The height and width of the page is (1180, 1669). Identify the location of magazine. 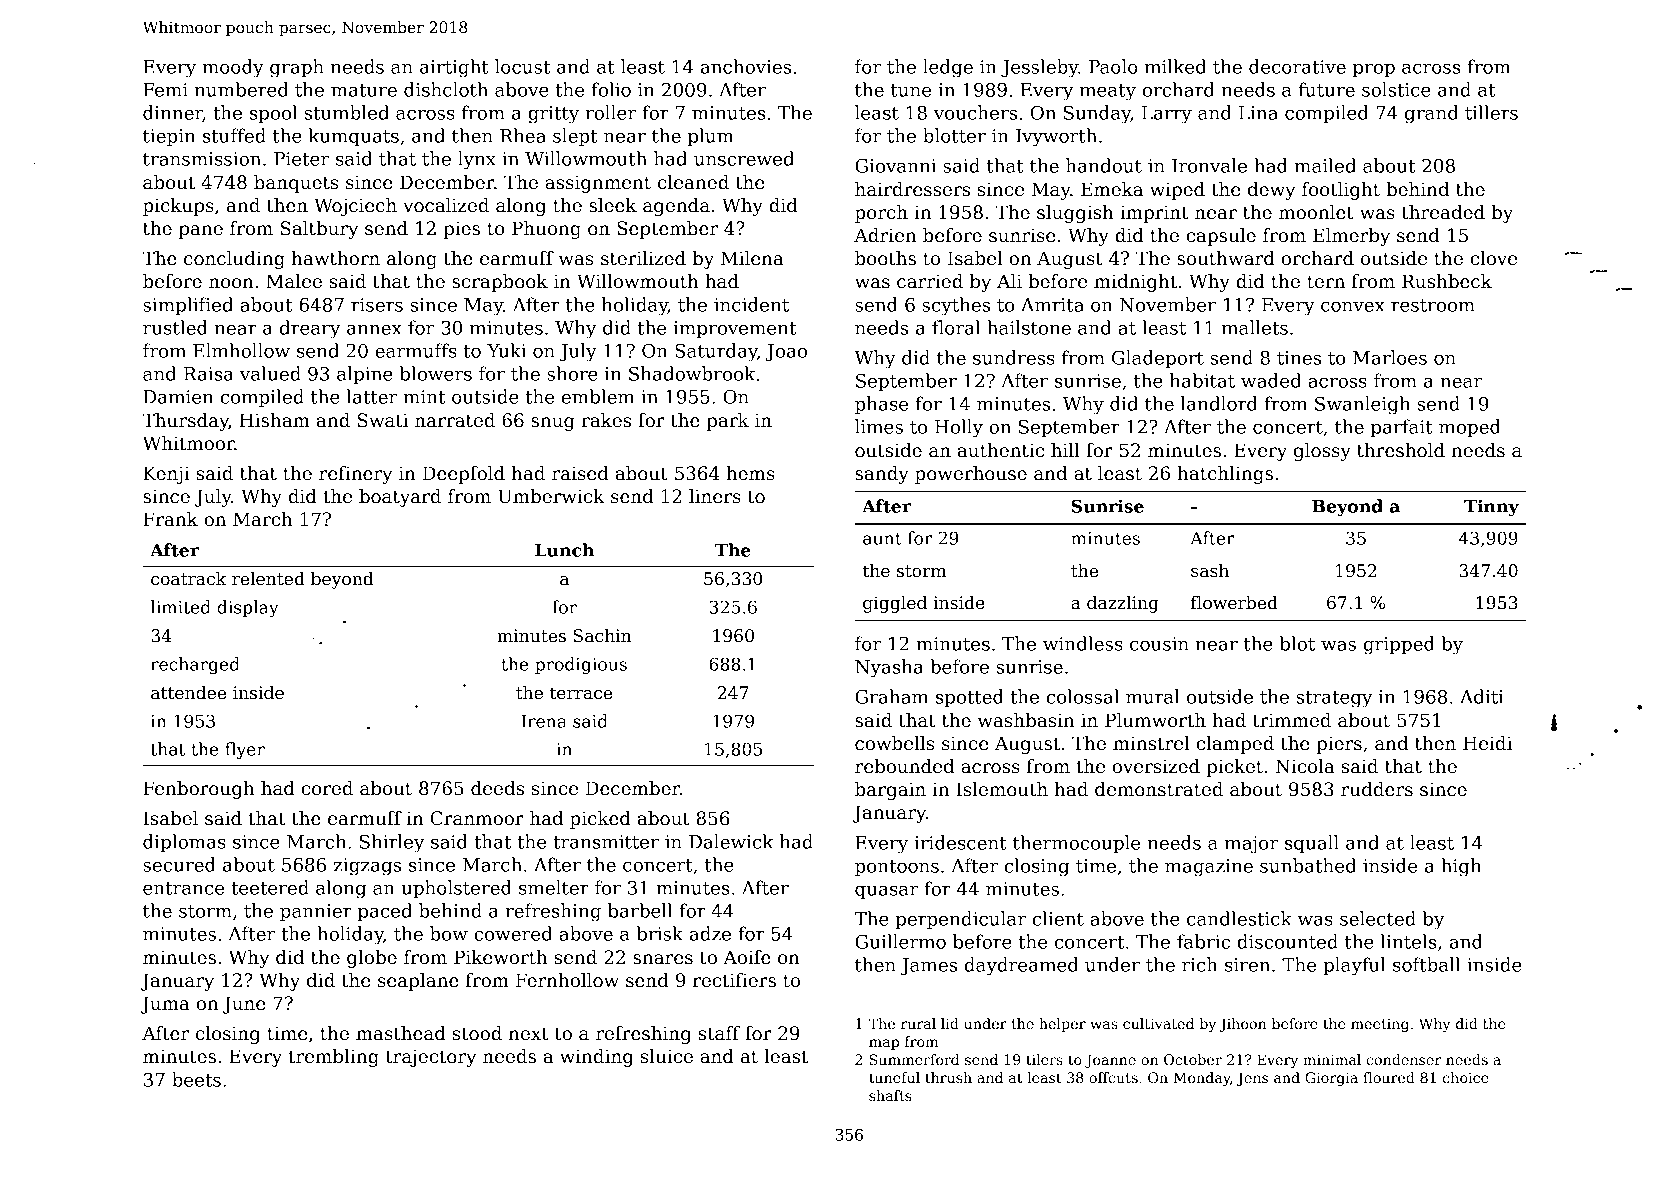
(1209, 868).
